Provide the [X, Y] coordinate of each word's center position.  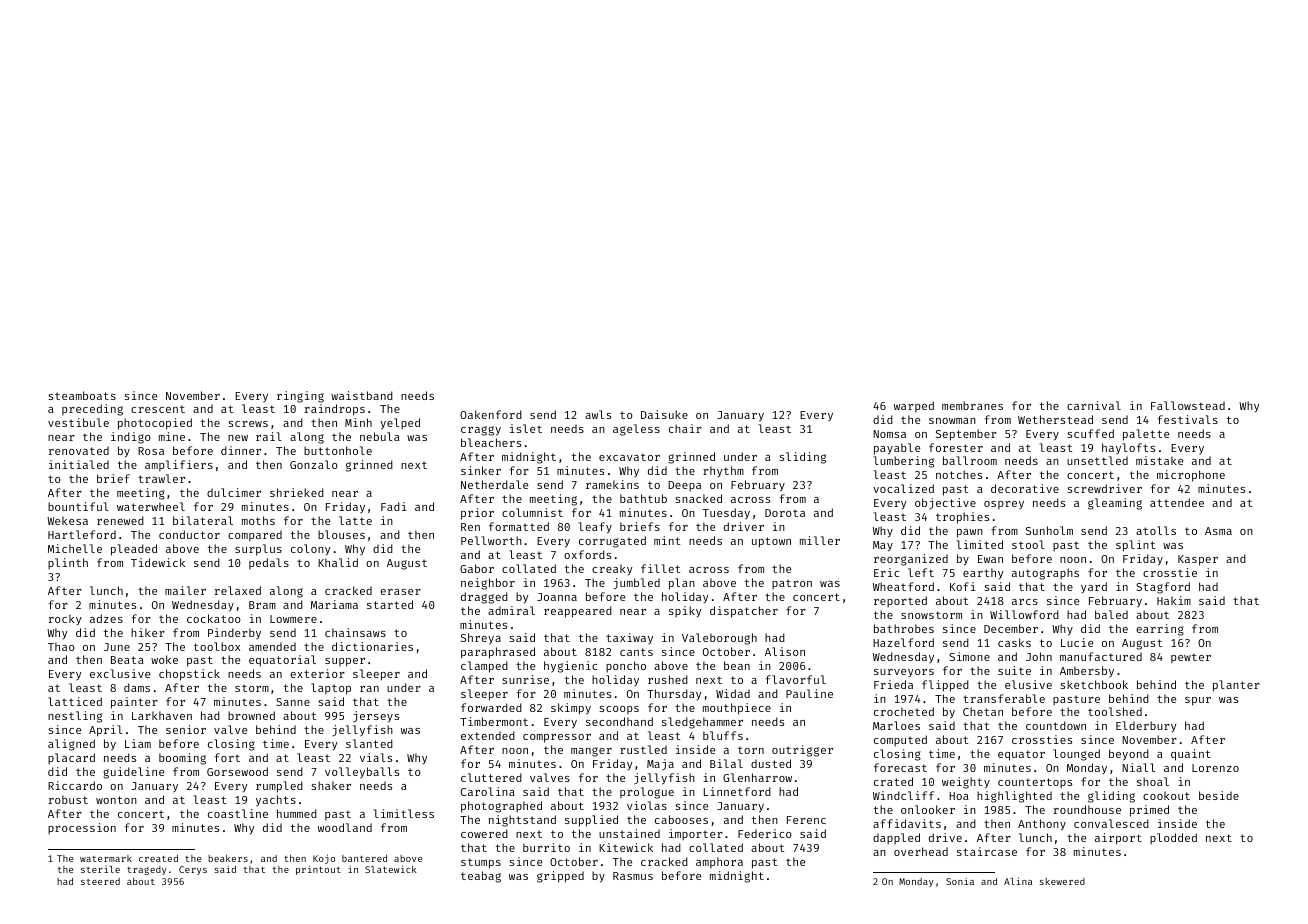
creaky [612, 569]
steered [100, 881]
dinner [241, 450]
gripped [560, 877]
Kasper [1198, 560]
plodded [1173, 838]
